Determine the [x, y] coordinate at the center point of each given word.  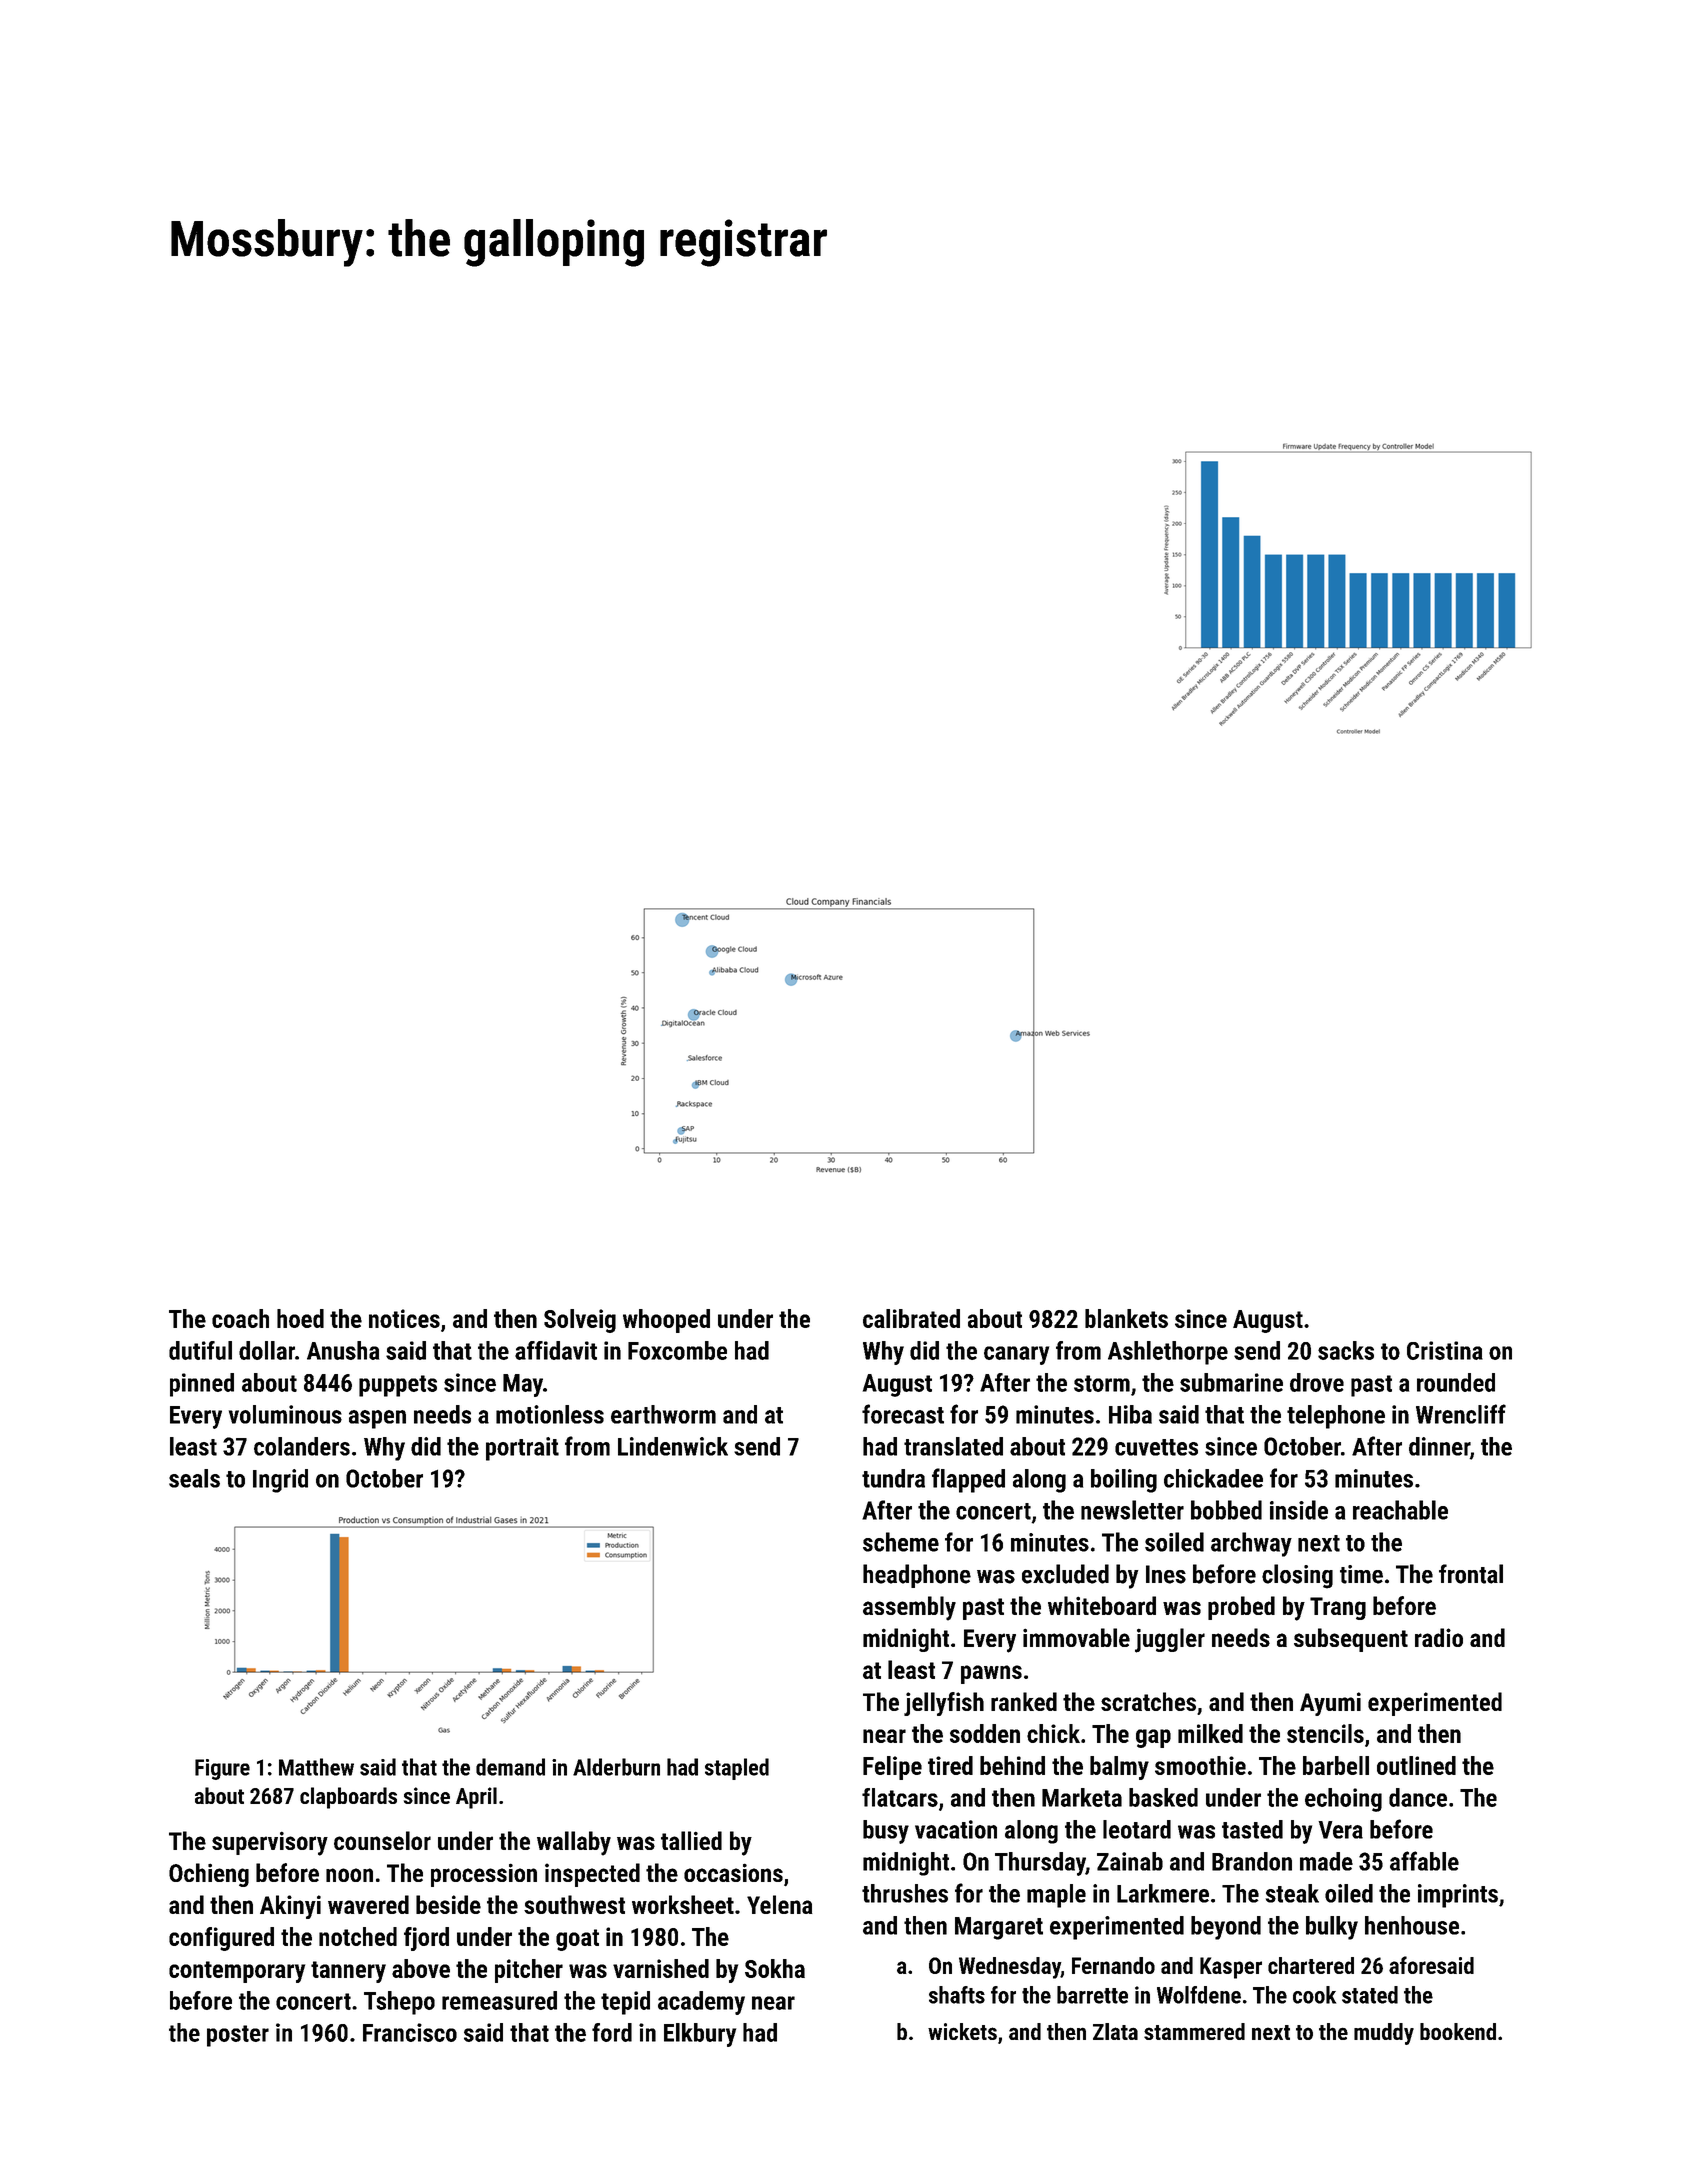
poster [238, 2036]
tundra [893, 1478]
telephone [1336, 1417]
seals [194, 1478]
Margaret [999, 1928]
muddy [1384, 2034]
